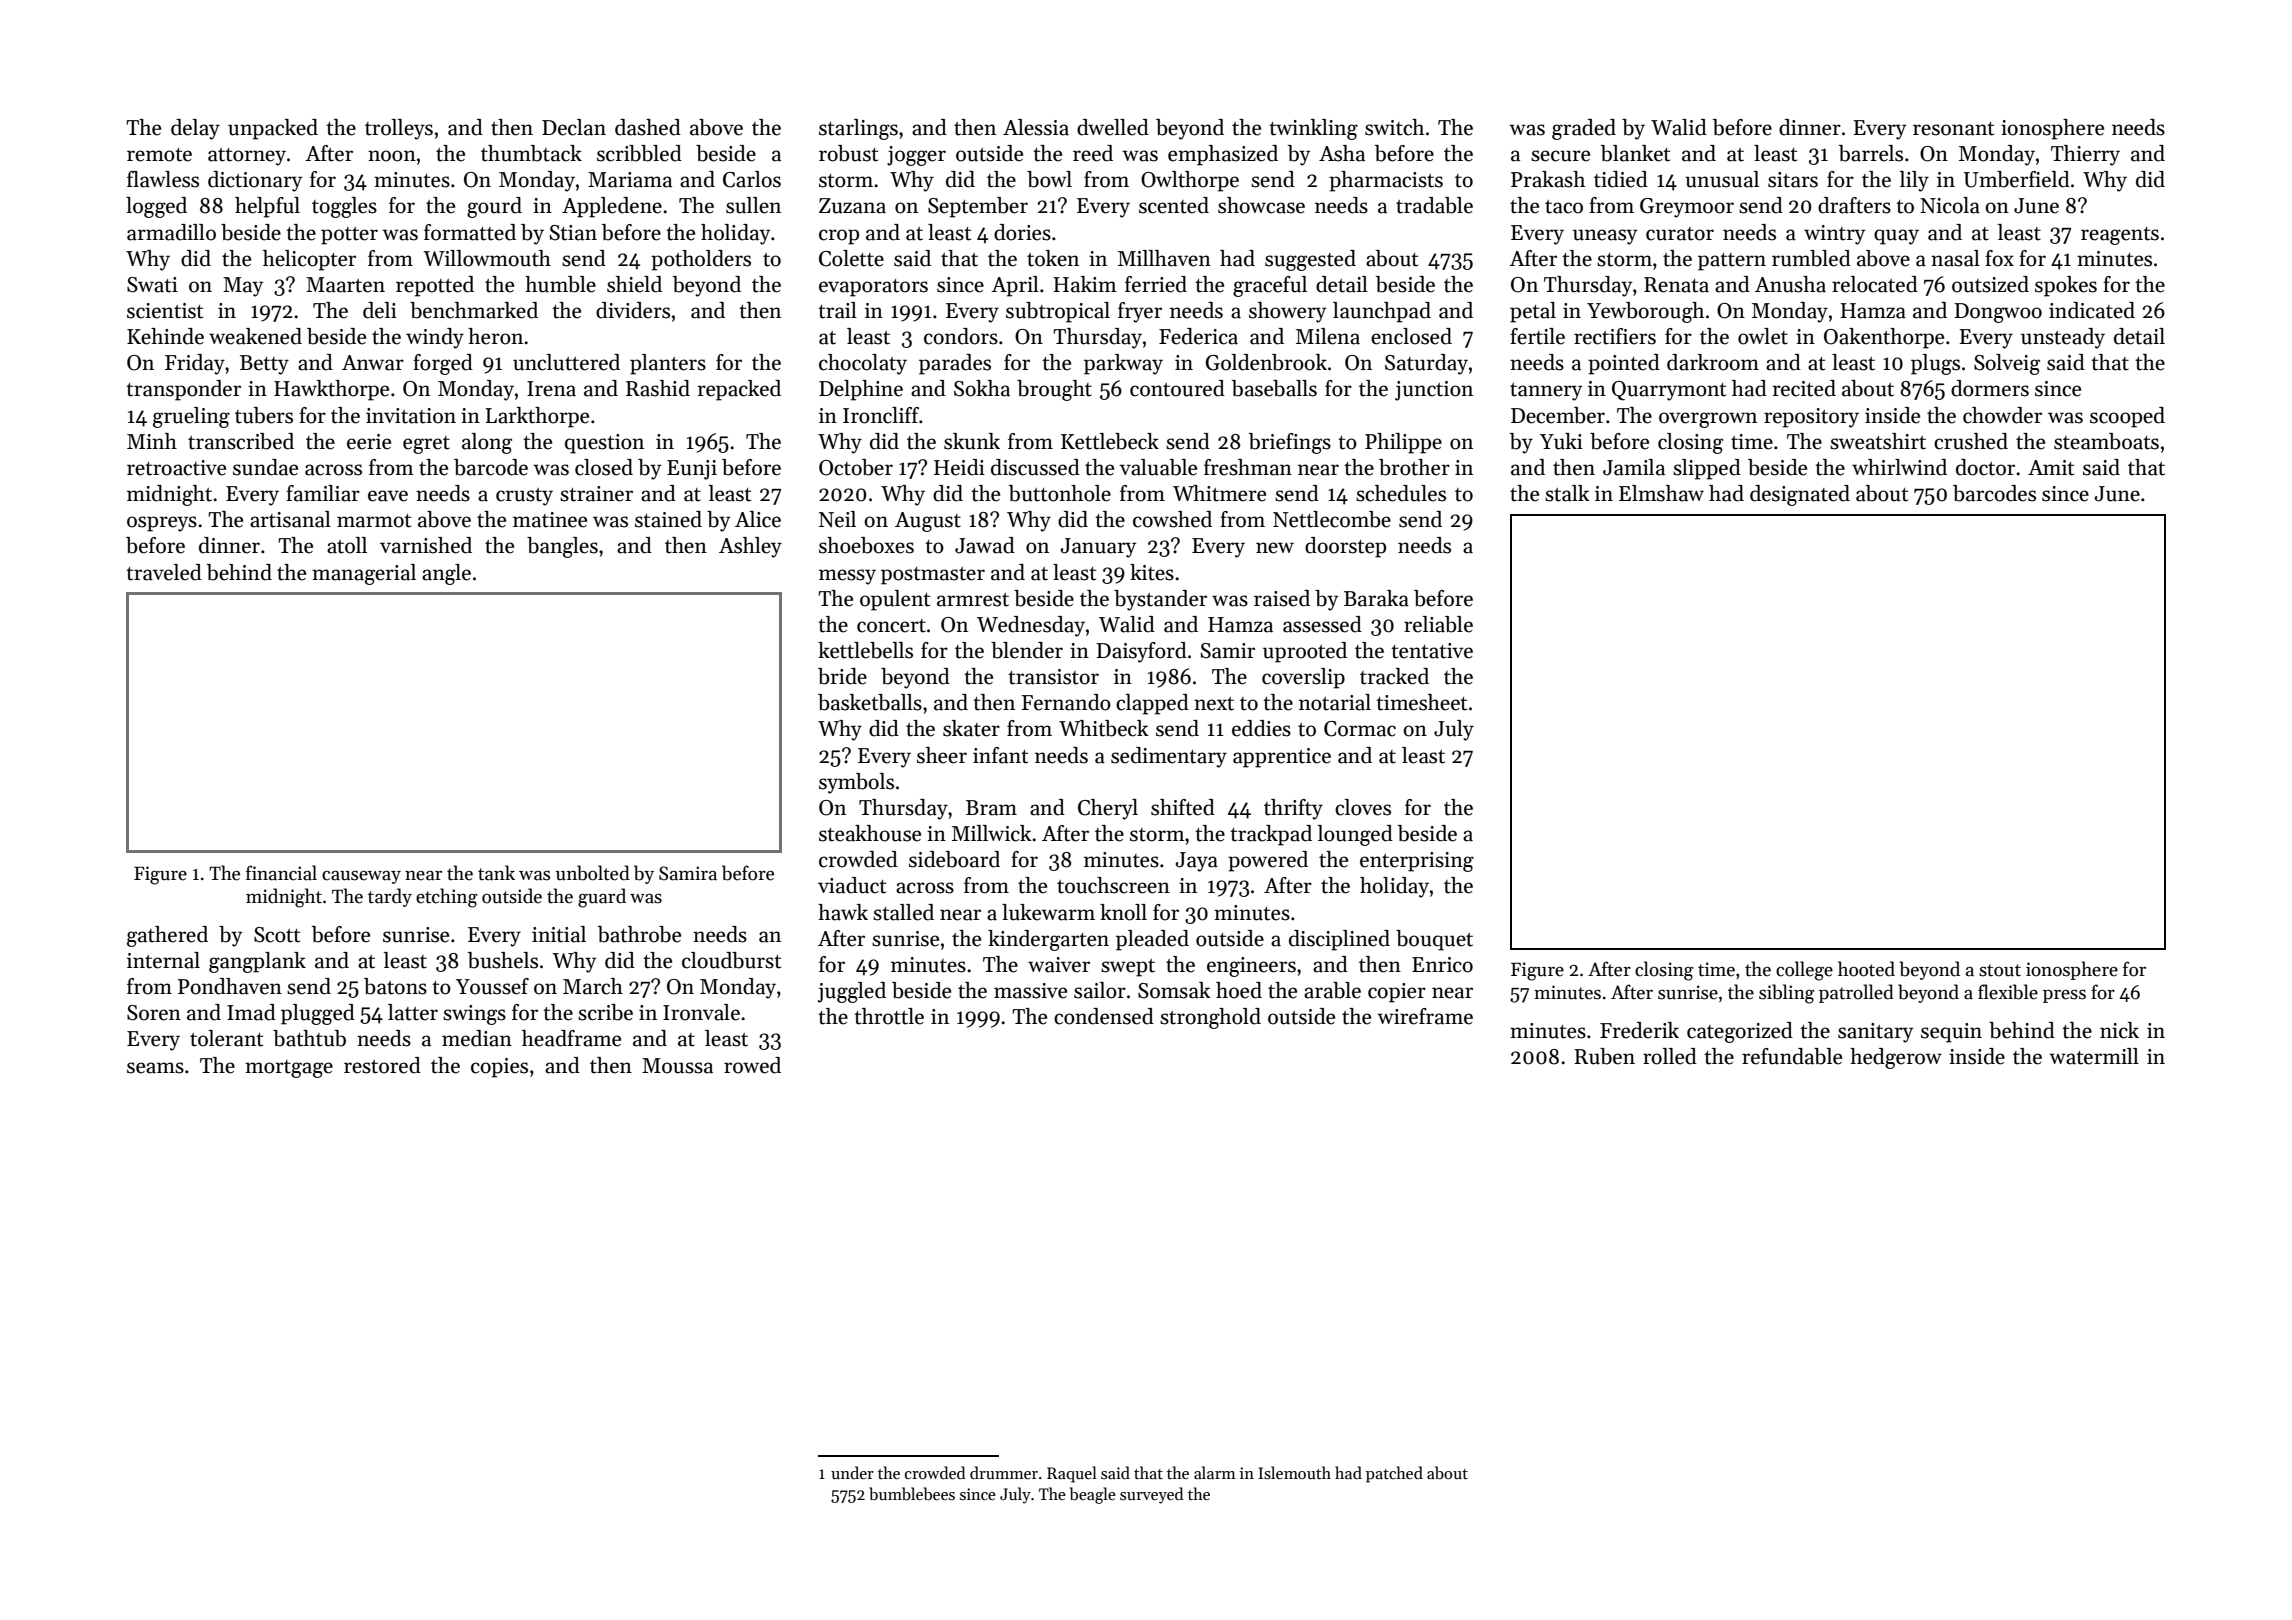  Describe the element at coordinates (164, 572) in the document. I see `traveled` at that location.
